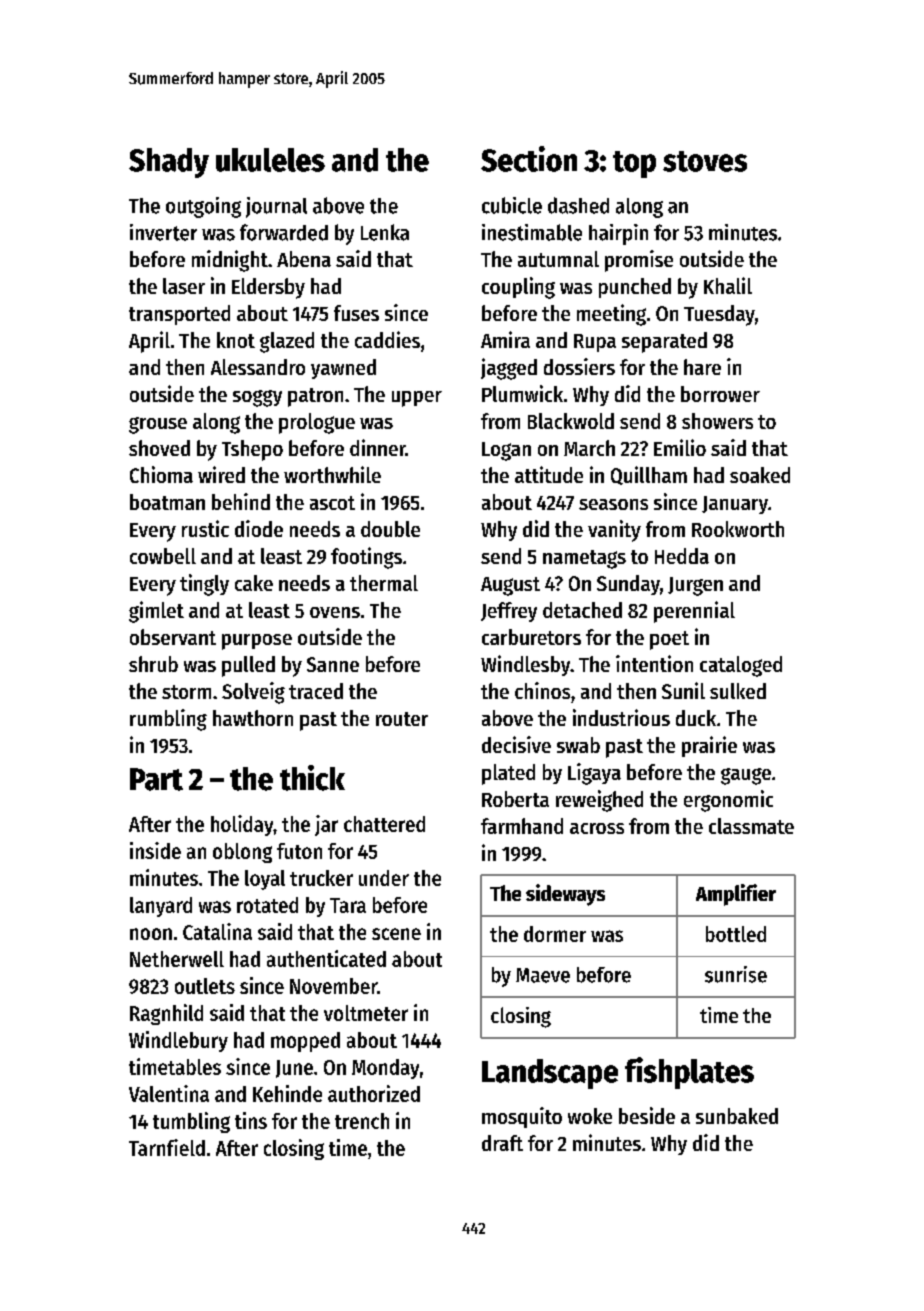  I want to click on Amira, so click(505, 339).
